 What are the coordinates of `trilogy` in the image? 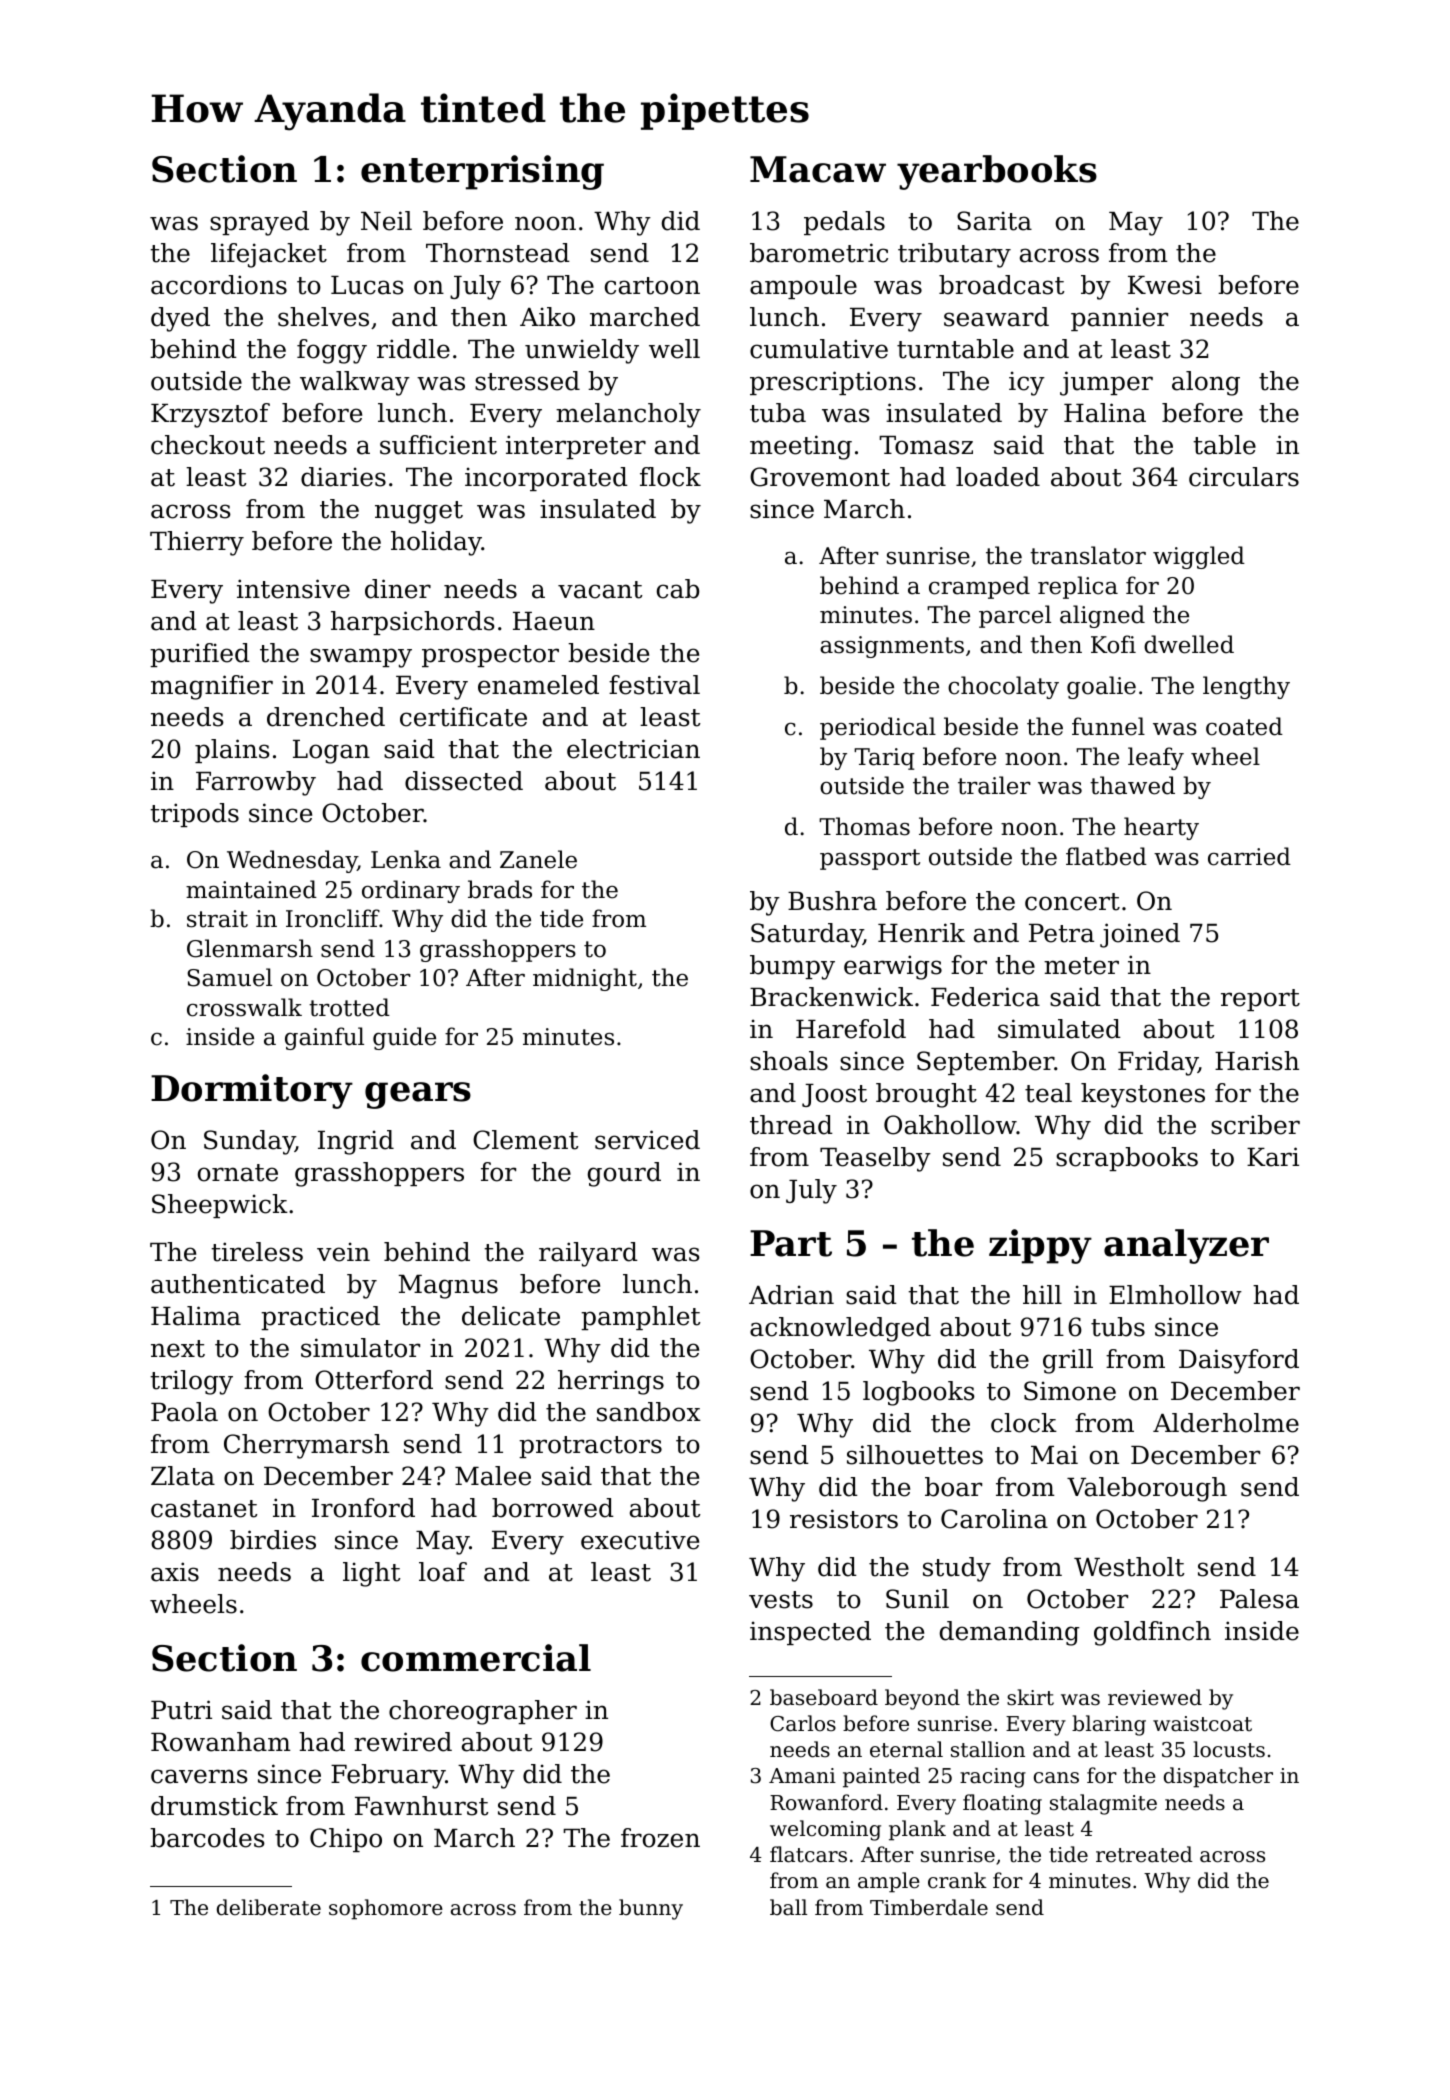 It's located at (191, 1382).
